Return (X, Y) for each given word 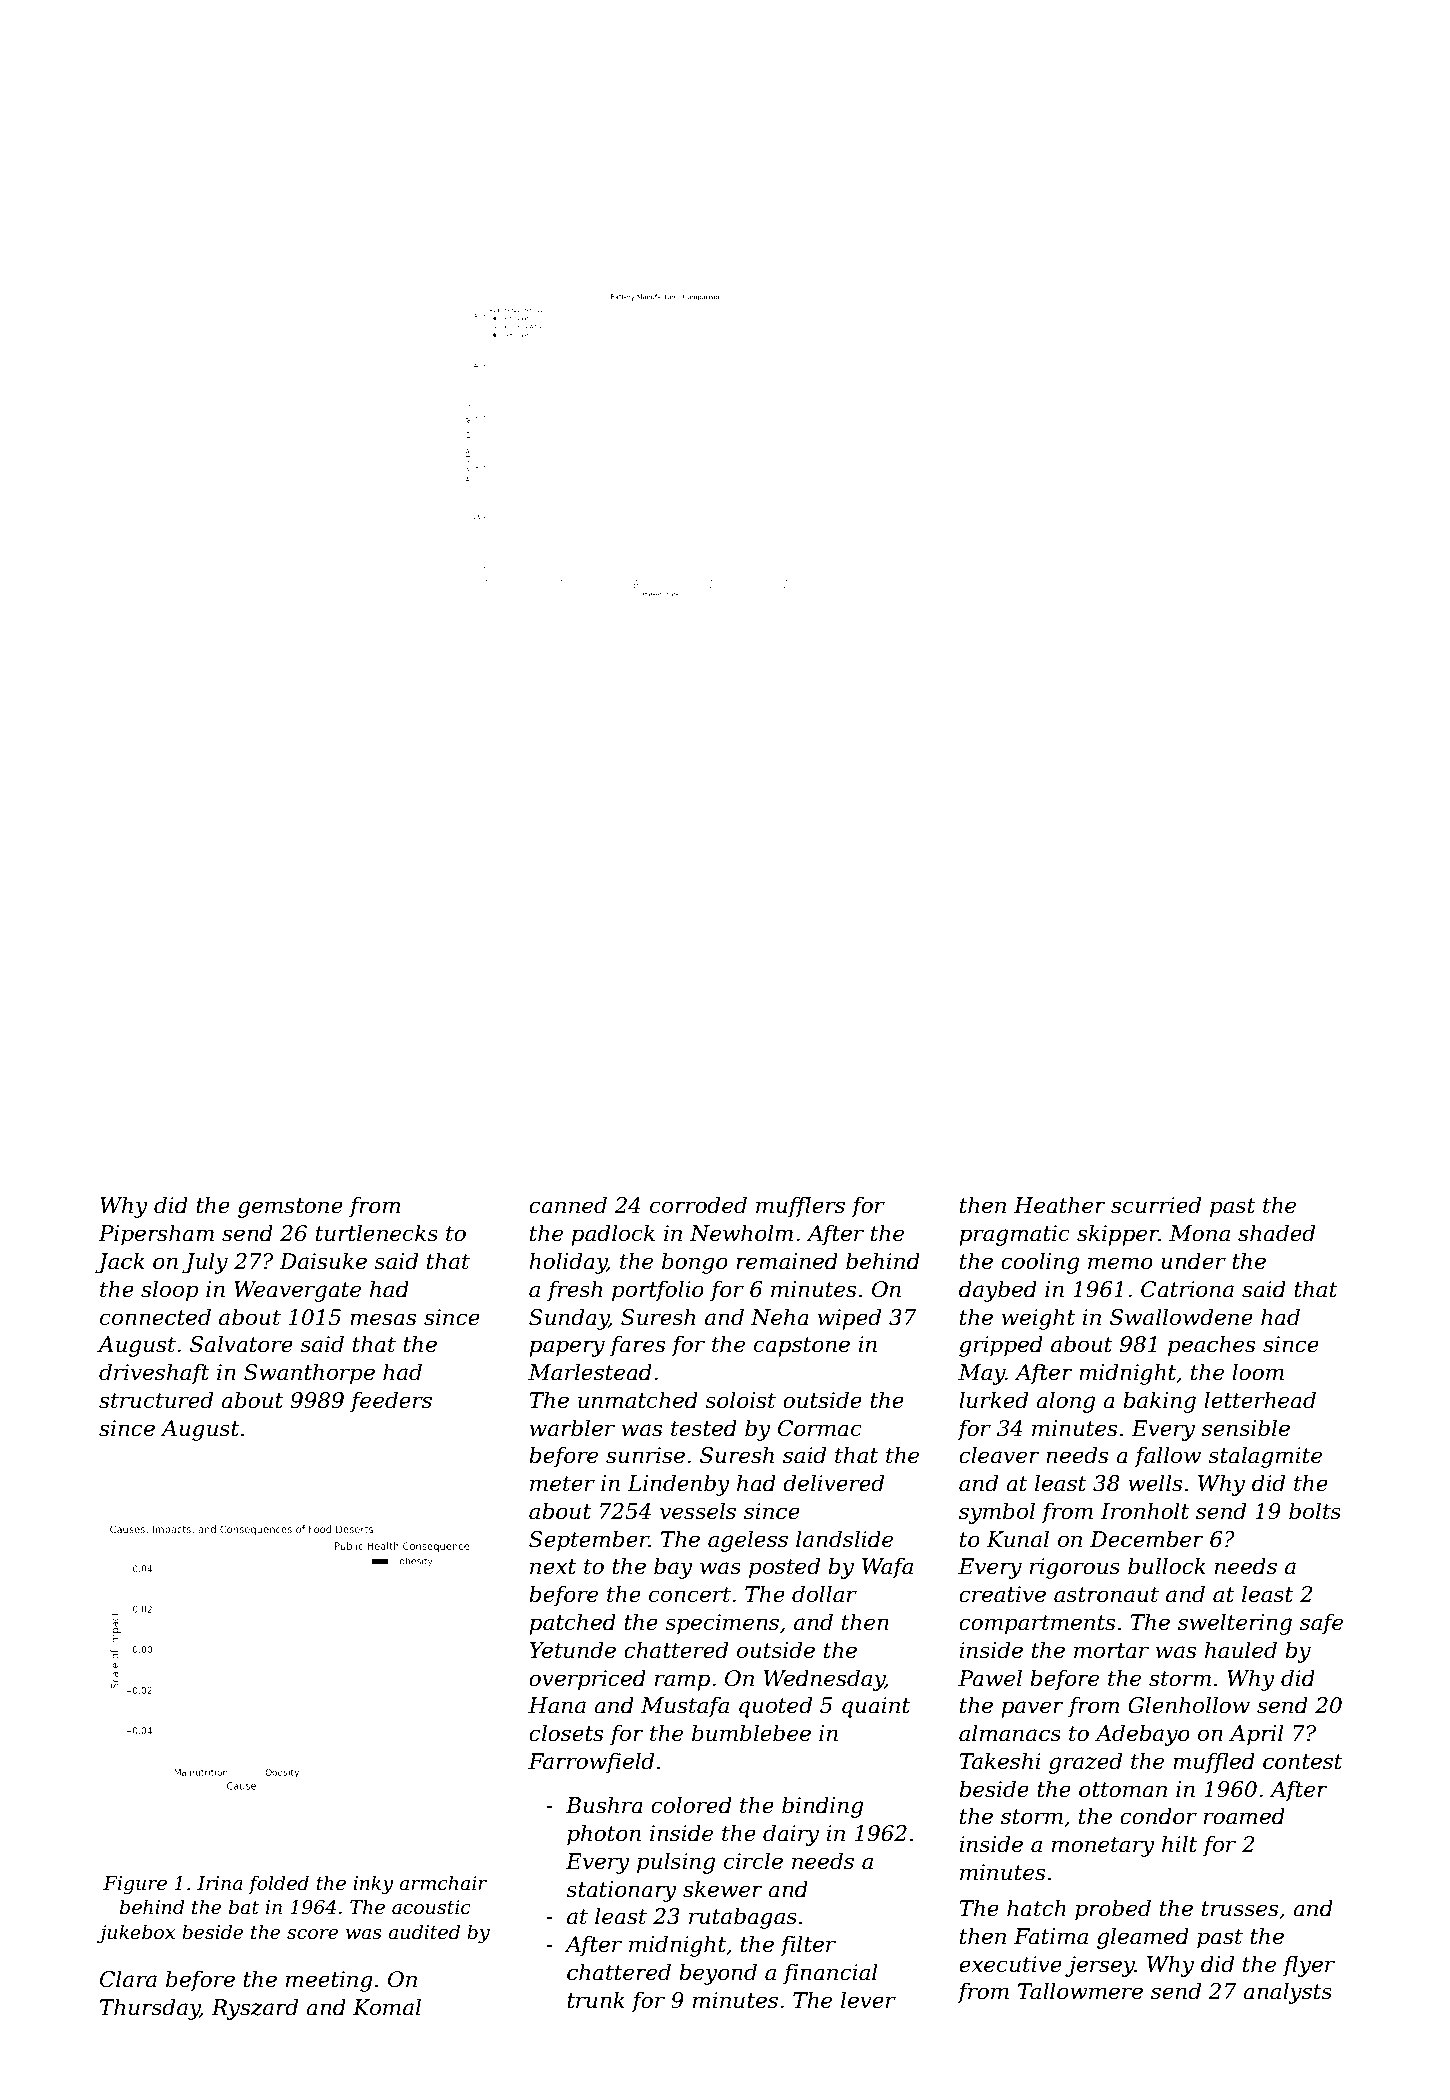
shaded (1276, 1233)
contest (1303, 1762)
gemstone (290, 1208)
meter (562, 1484)
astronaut (1106, 1595)
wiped (849, 1319)
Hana (557, 1705)
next (553, 1567)
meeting (329, 1981)
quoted (775, 1707)
